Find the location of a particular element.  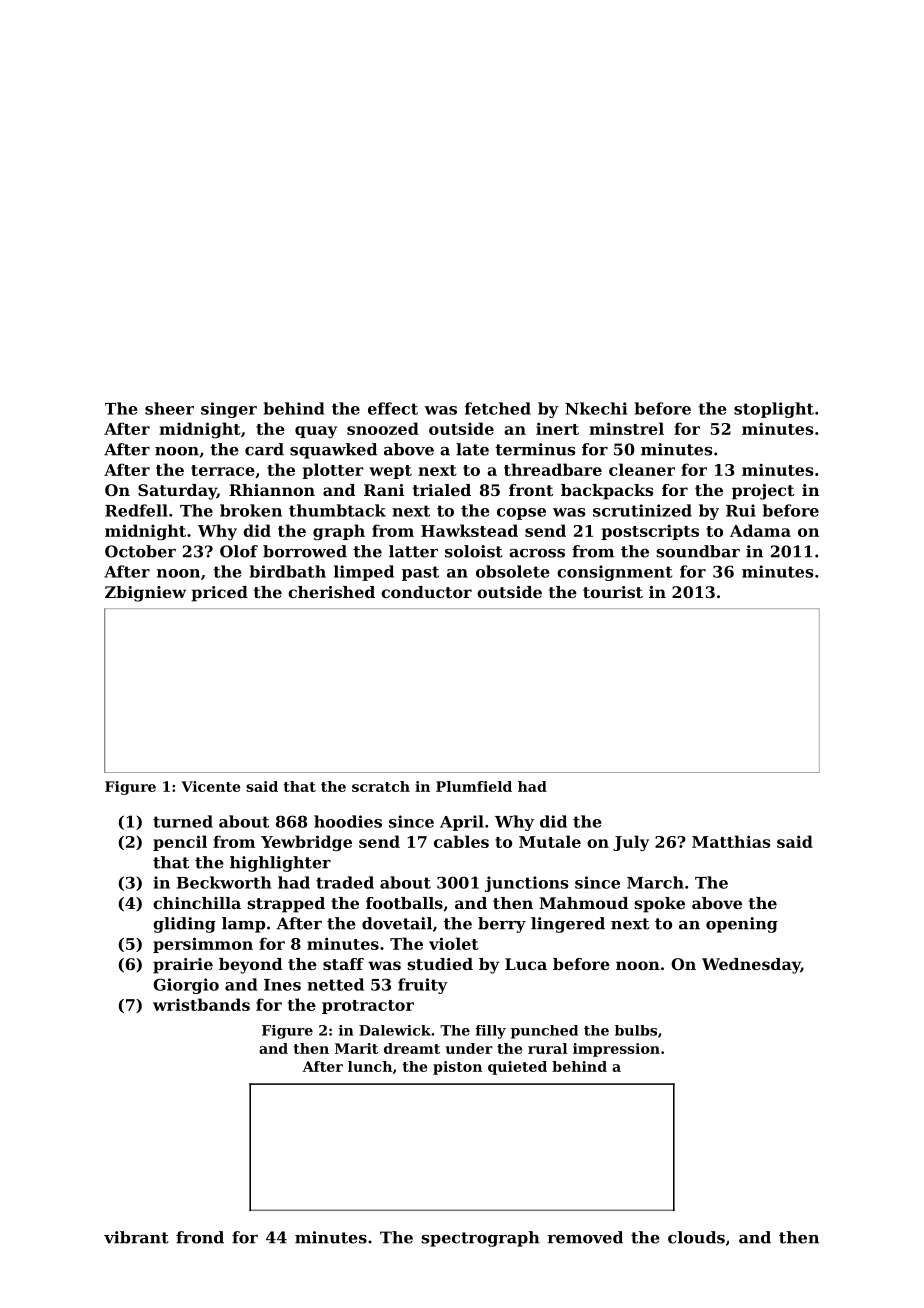

fetched is located at coordinates (498, 408).
